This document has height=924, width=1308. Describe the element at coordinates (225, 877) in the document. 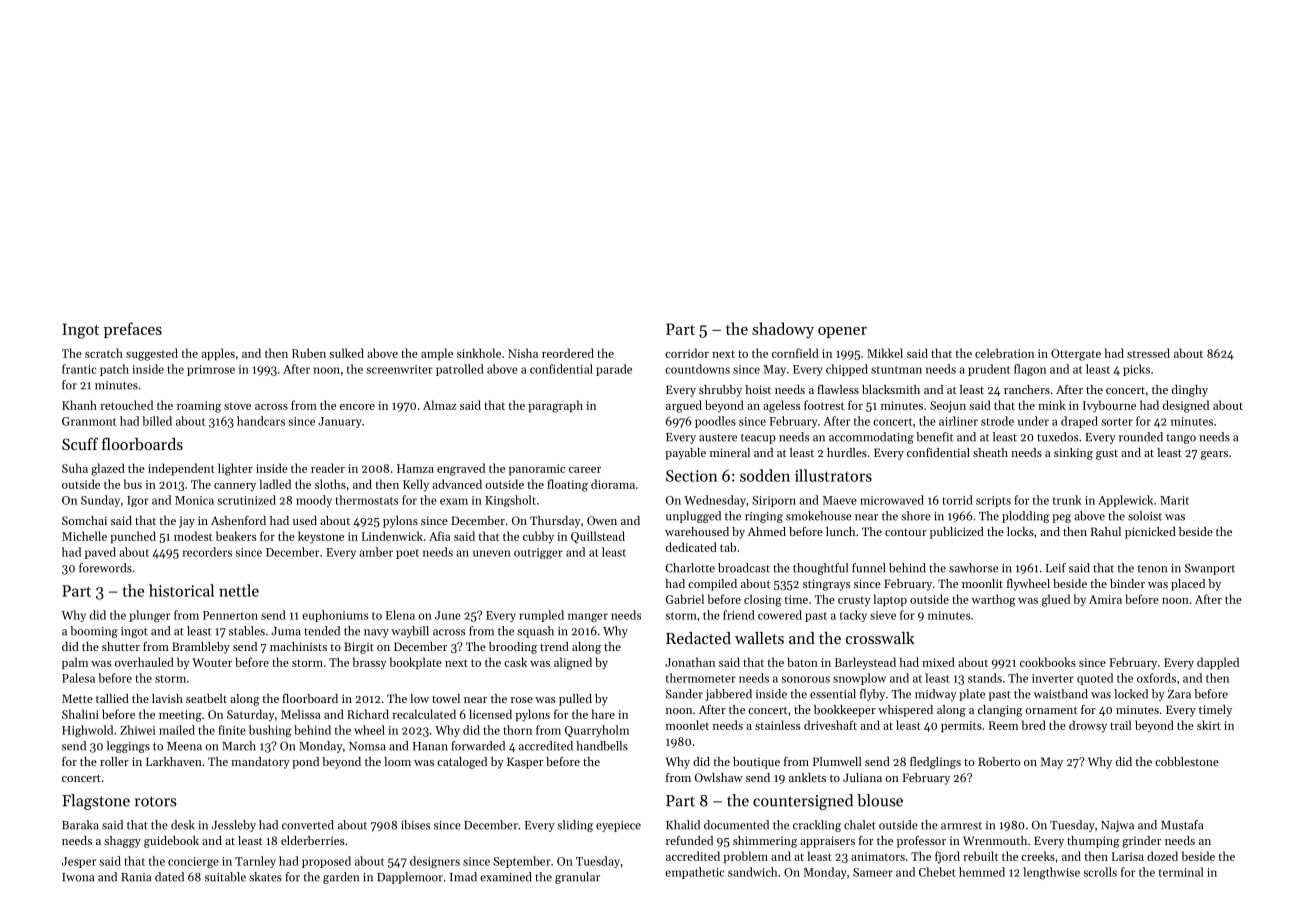

I see `suitable` at that location.
